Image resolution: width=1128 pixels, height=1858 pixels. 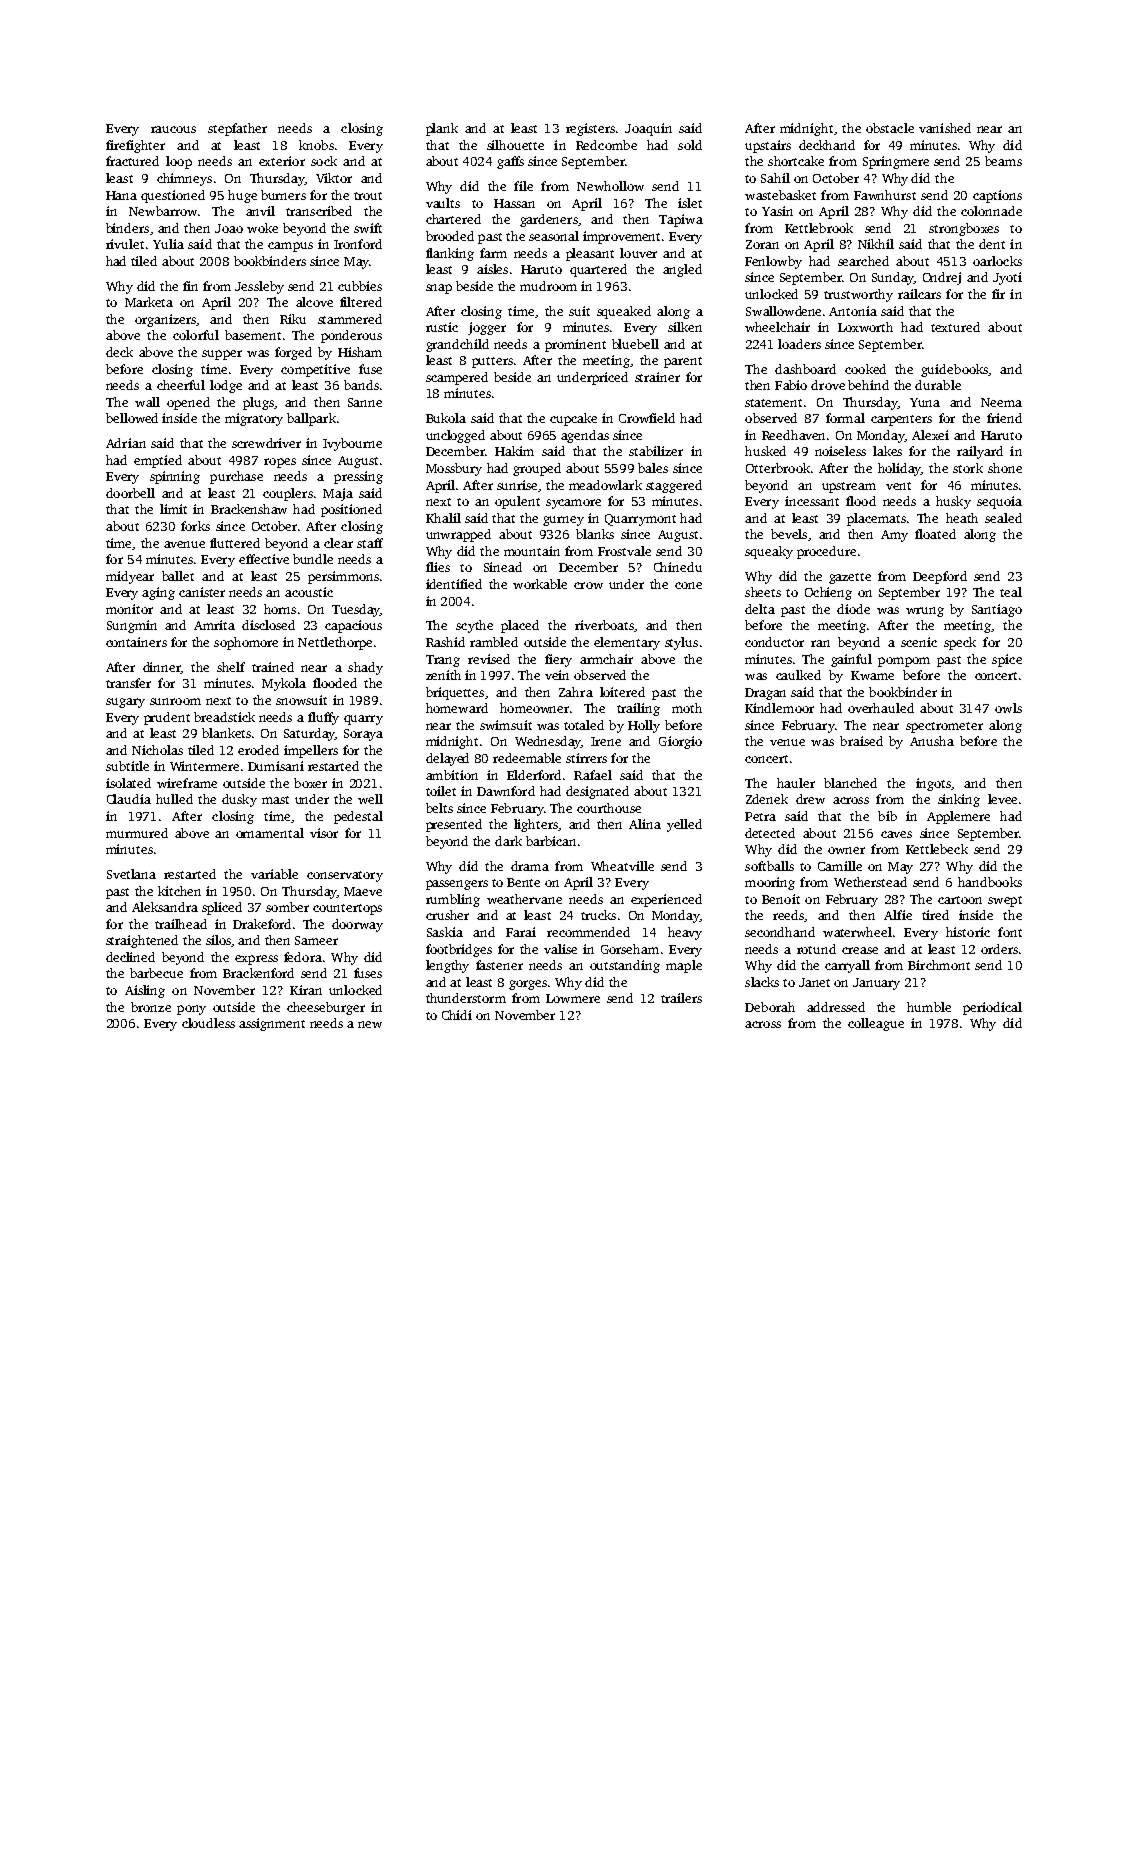 What do you see at coordinates (573, 998) in the document?
I see `Lowmere` at bounding box center [573, 998].
